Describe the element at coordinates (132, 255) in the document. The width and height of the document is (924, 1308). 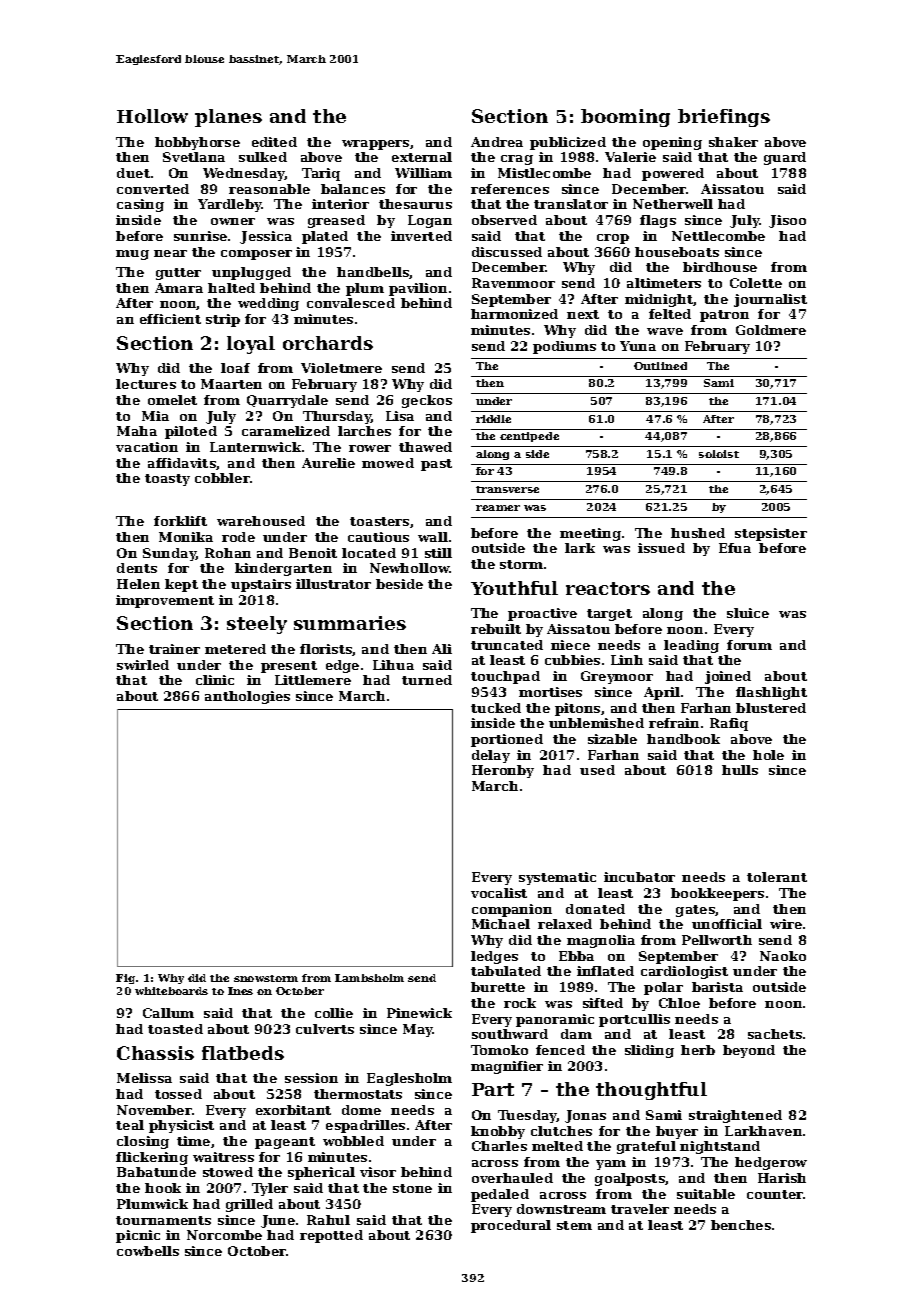
I see `mug` at that location.
